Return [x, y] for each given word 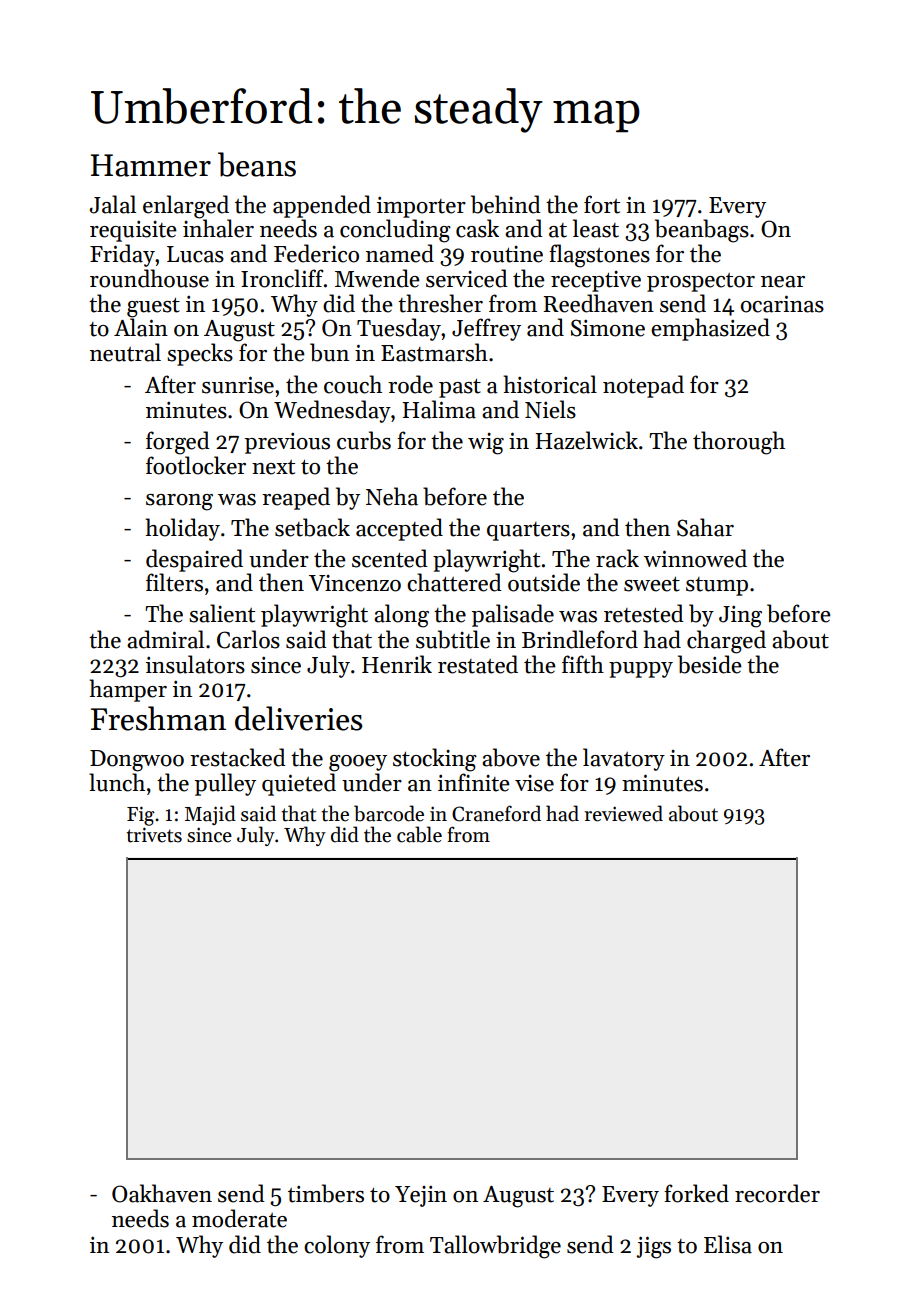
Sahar [705, 527]
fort [602, 204]
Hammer [151, 165]
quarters [528, 531]
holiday [182, 529]
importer [421, 207]
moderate [239, 1218]
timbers [326, 1193]
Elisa [728, 1244]
